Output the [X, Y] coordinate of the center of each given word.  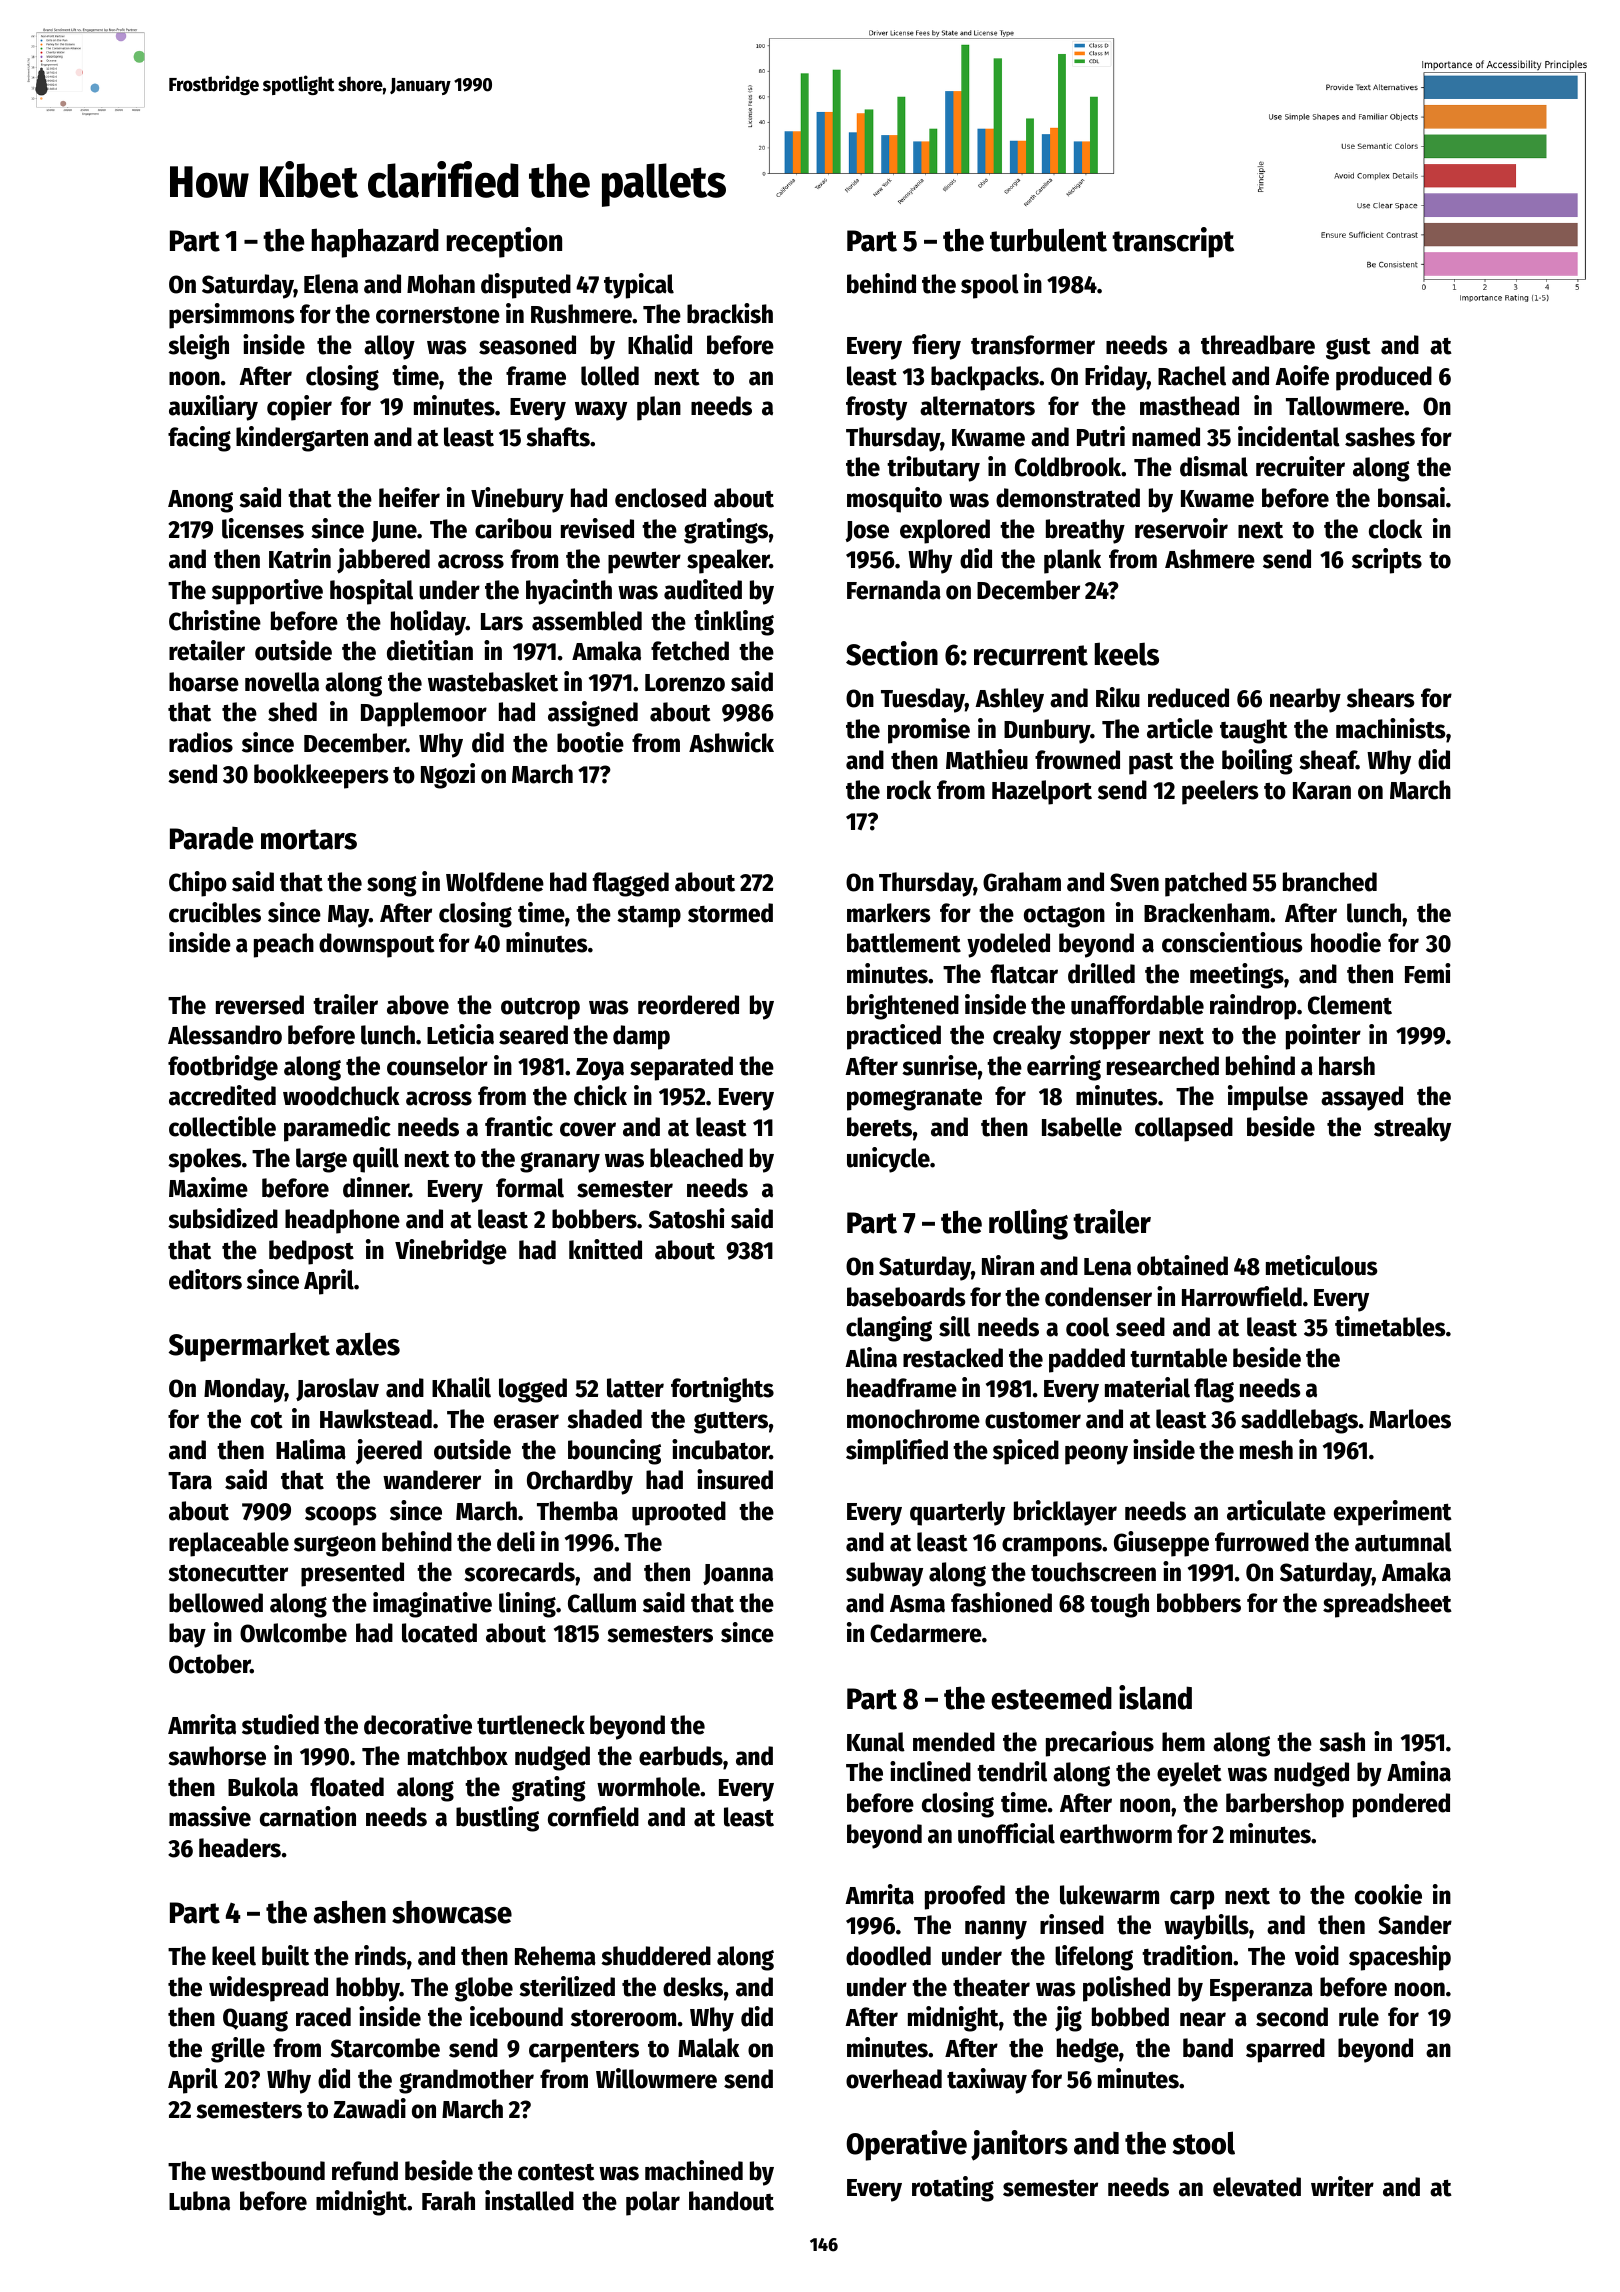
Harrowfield [1242, 1296]
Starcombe [385, 2048]
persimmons [232, 316]
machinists [1391, 728]
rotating [953, 2189]
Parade [211, 838]
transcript [1173, 242]
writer [1342, 2186]
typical [639, 286]
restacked [953, 1358]
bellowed [216, 1603]
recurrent [1031, 655]
